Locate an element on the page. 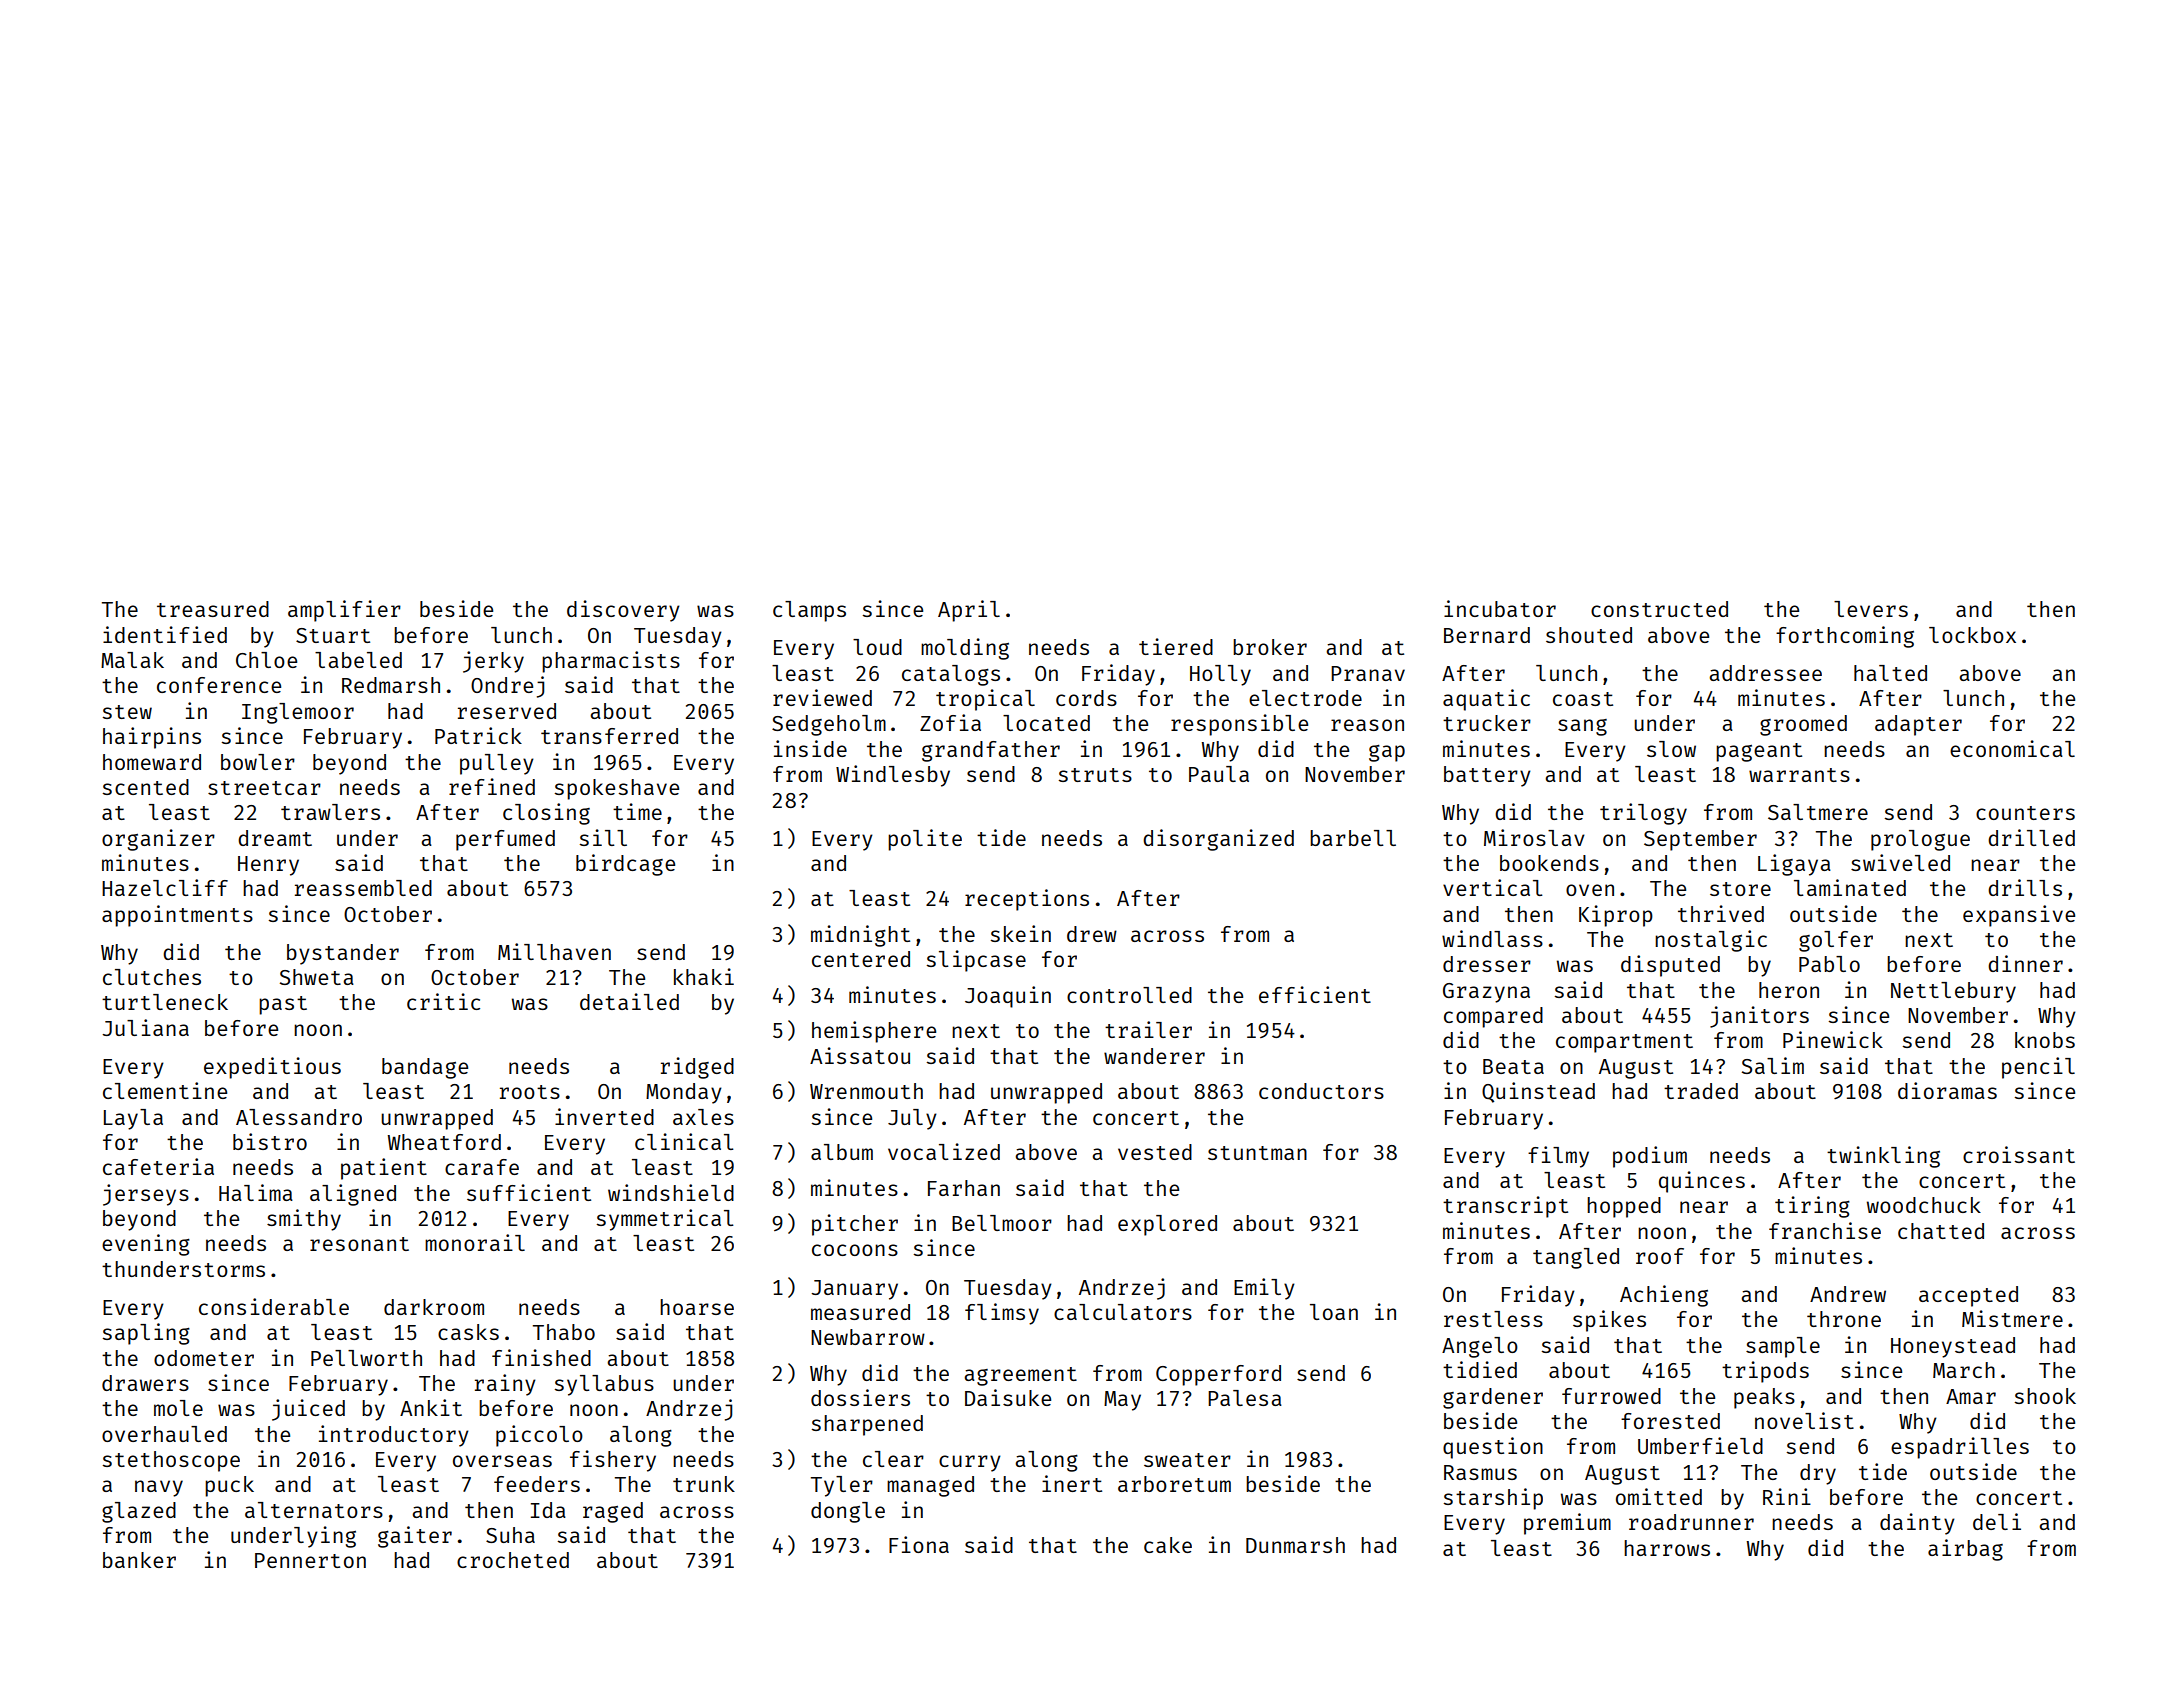 Image resolution: width=2178 pixels, height=1683 pixels. reassembled is located at coordinates (363, 888).
